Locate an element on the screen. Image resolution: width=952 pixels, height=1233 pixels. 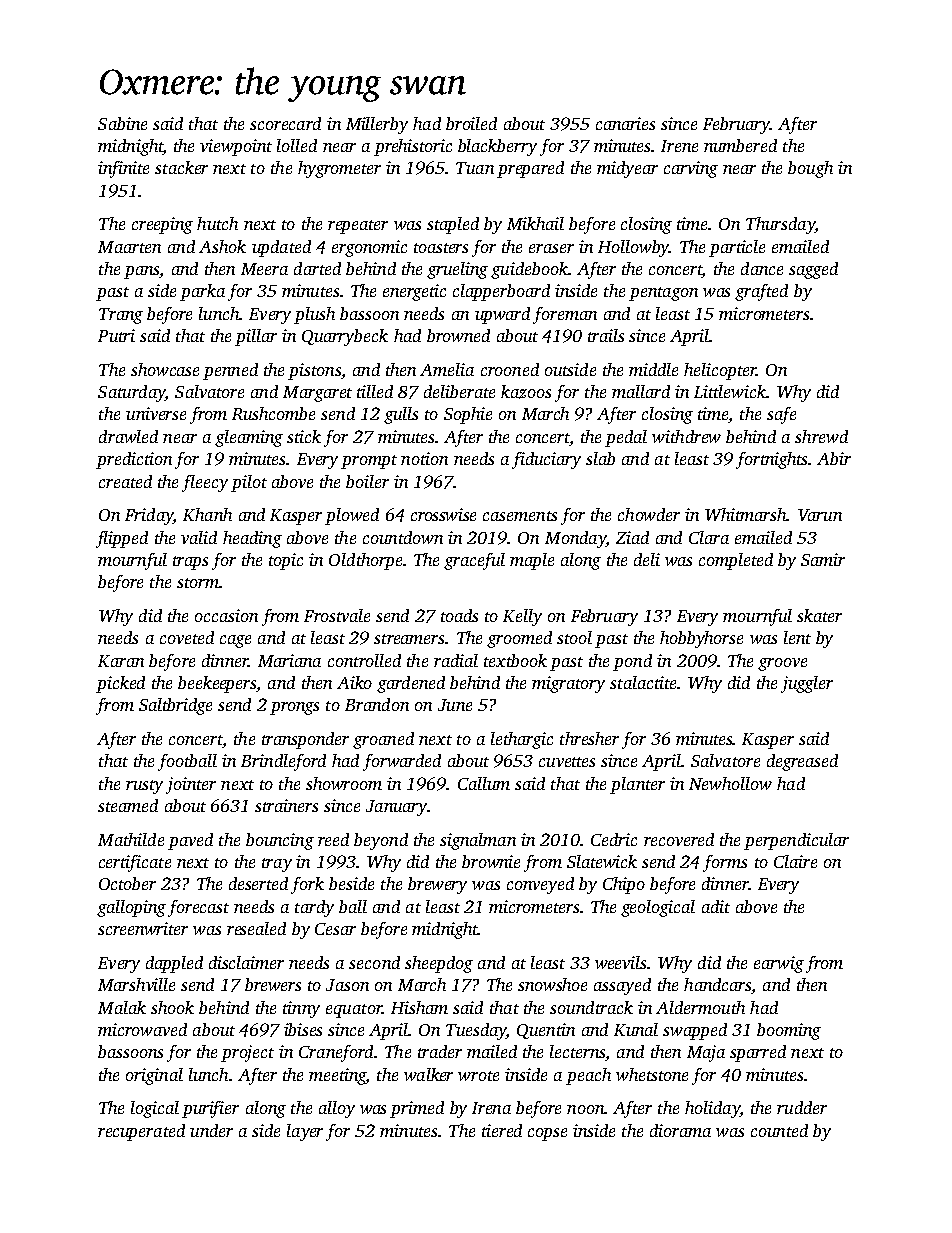
Mariana is located at coordinates (289, 660).
